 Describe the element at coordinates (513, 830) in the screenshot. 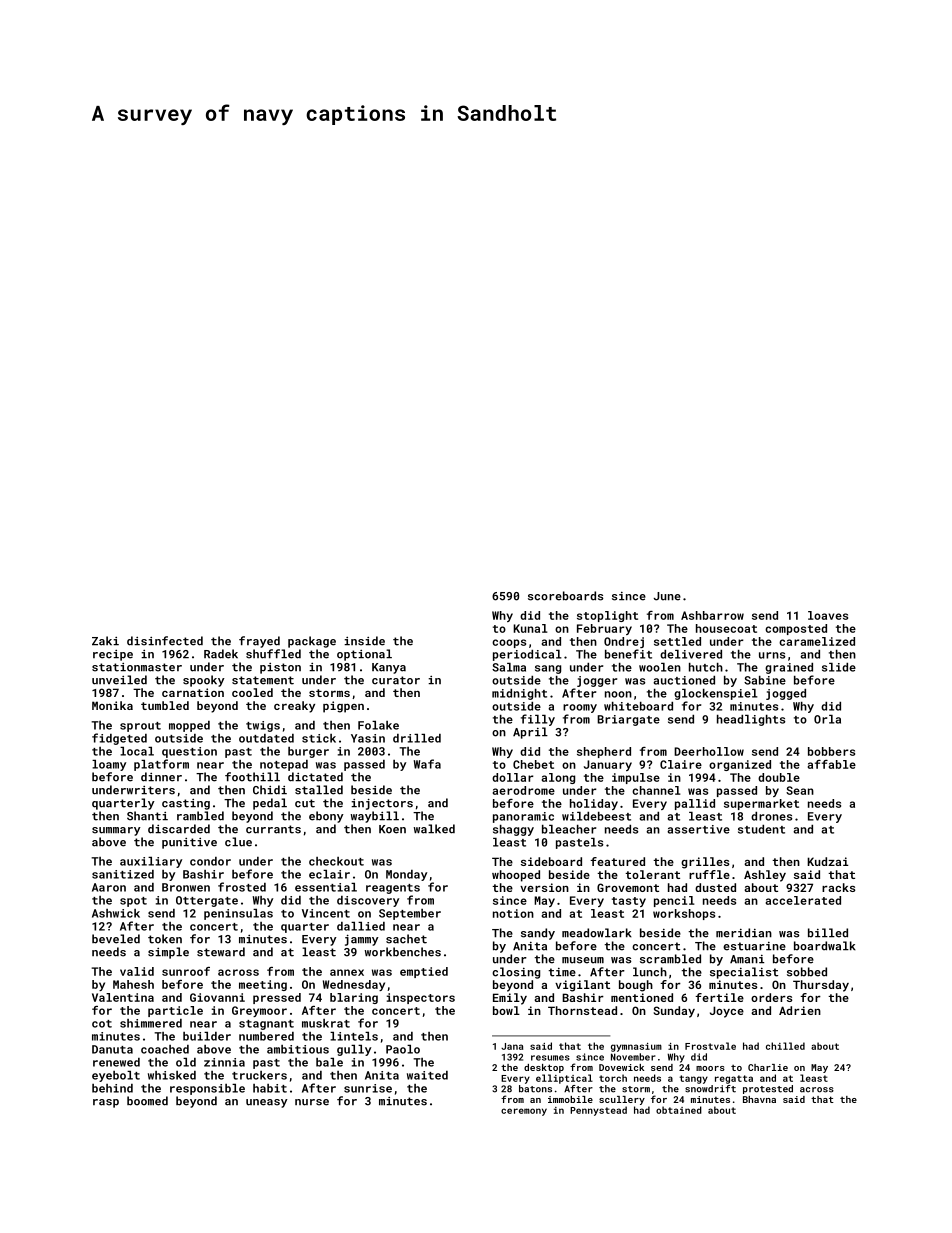

I see `shaggy` at that location.
